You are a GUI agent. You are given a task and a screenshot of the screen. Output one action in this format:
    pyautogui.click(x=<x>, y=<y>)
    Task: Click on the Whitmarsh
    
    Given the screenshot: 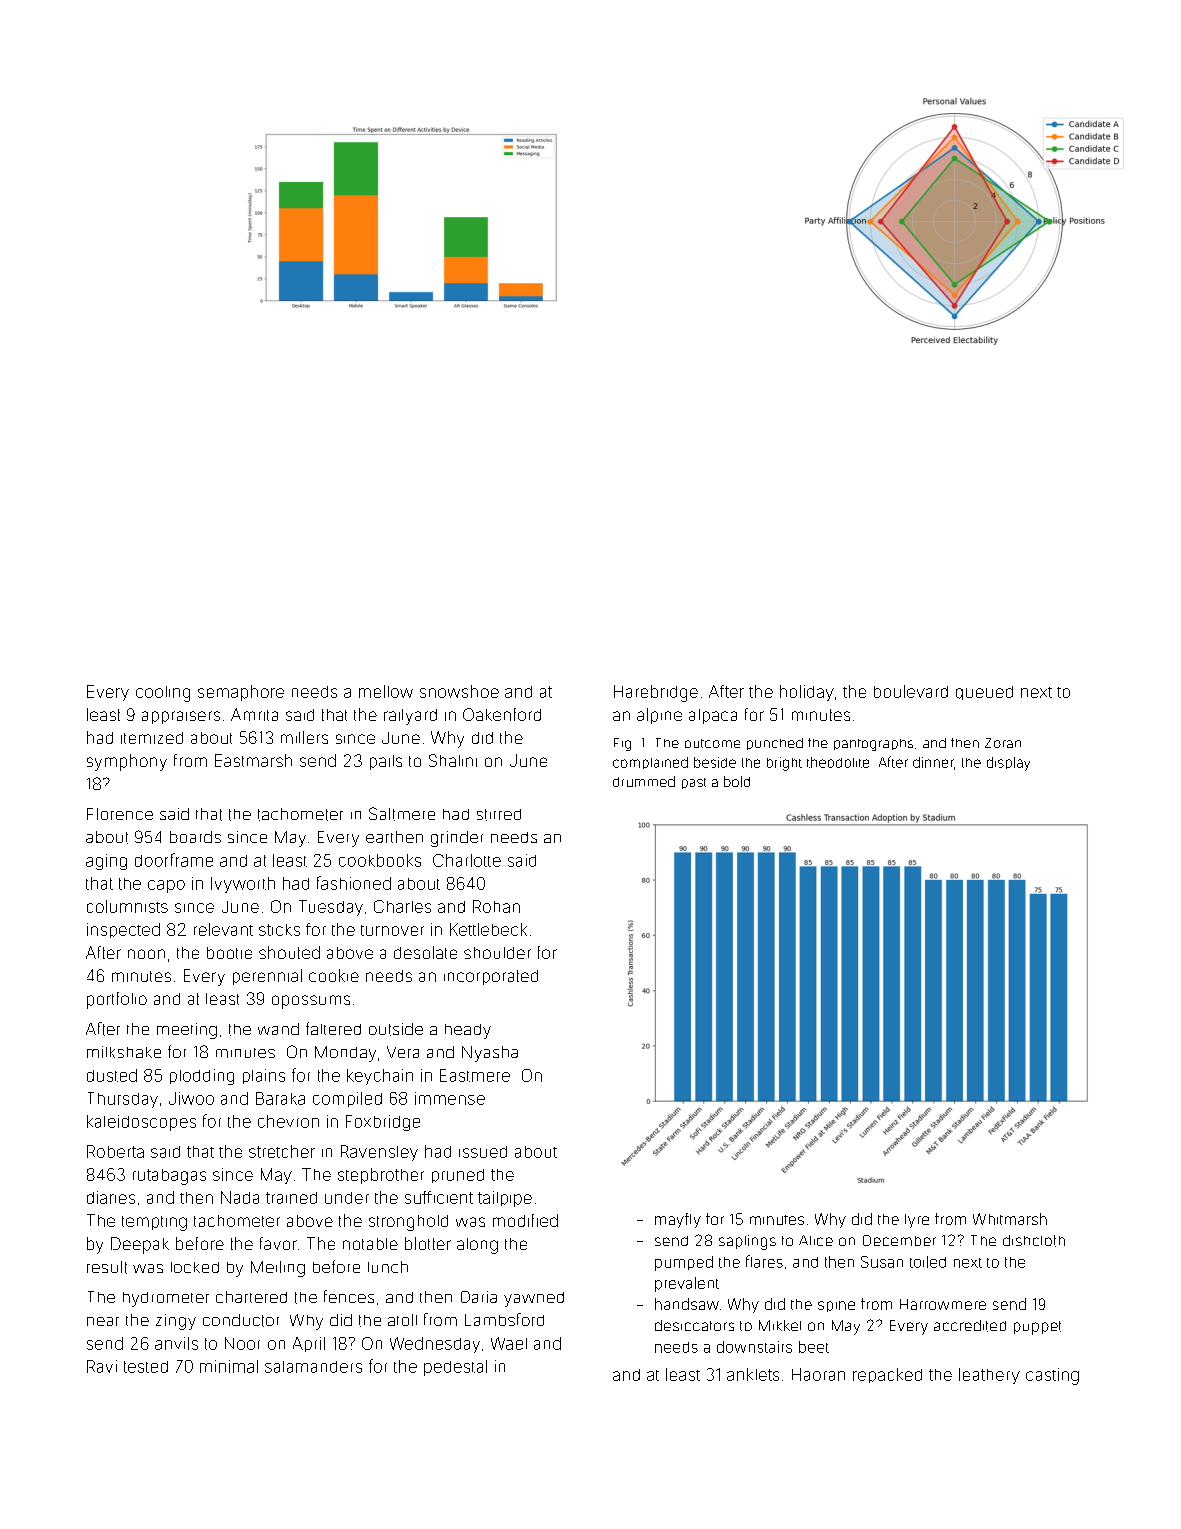 What is the action you would take?
    pyautogui.click(x=1010, y=1219)
